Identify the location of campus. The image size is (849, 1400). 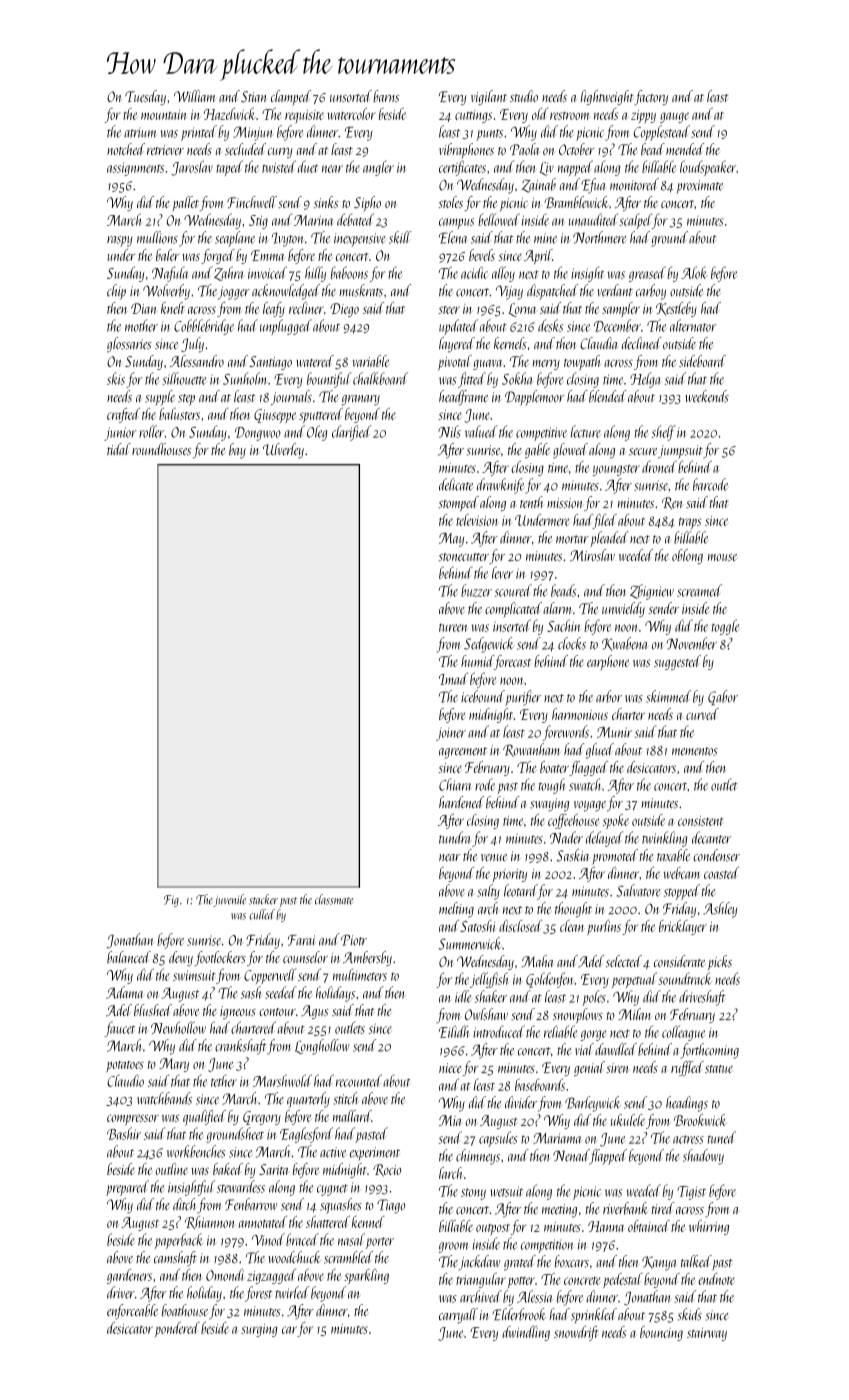
(456, 223).
